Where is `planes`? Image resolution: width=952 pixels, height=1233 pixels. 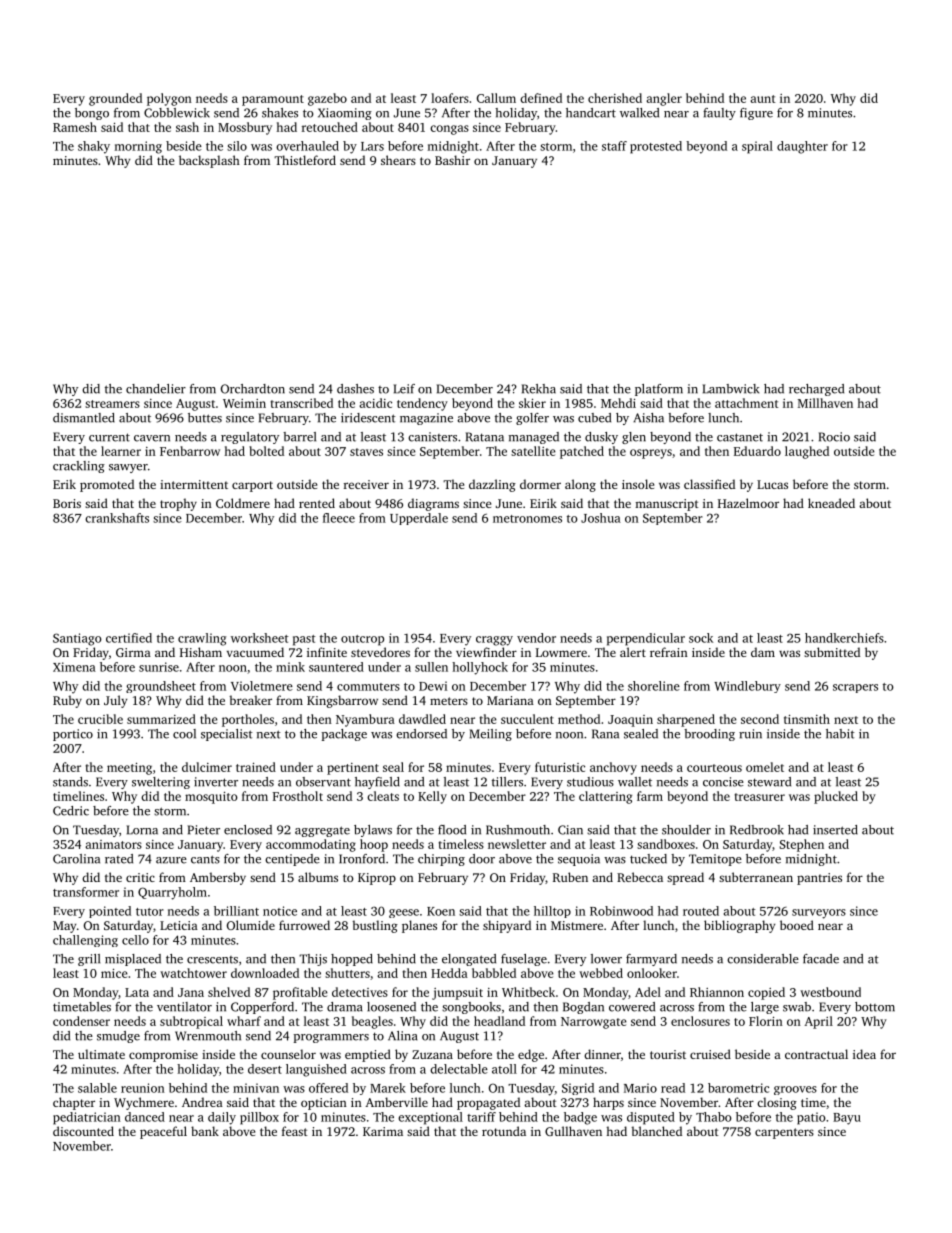 planes is located at coordinates (419, 926).
